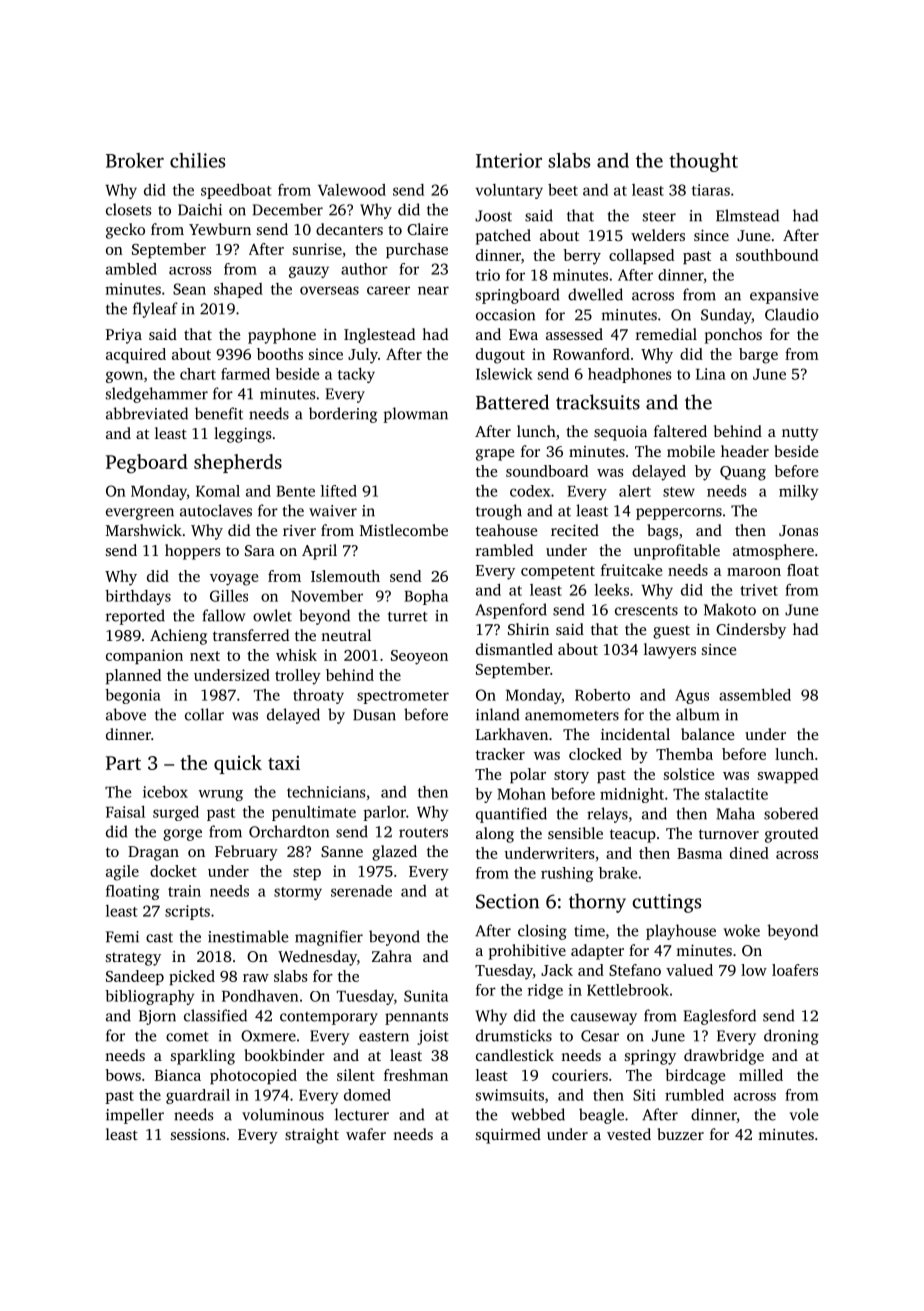  What do you see at coordinates (427, 229) in the page?
I see `Claire` at bounding box center [427, 229].
